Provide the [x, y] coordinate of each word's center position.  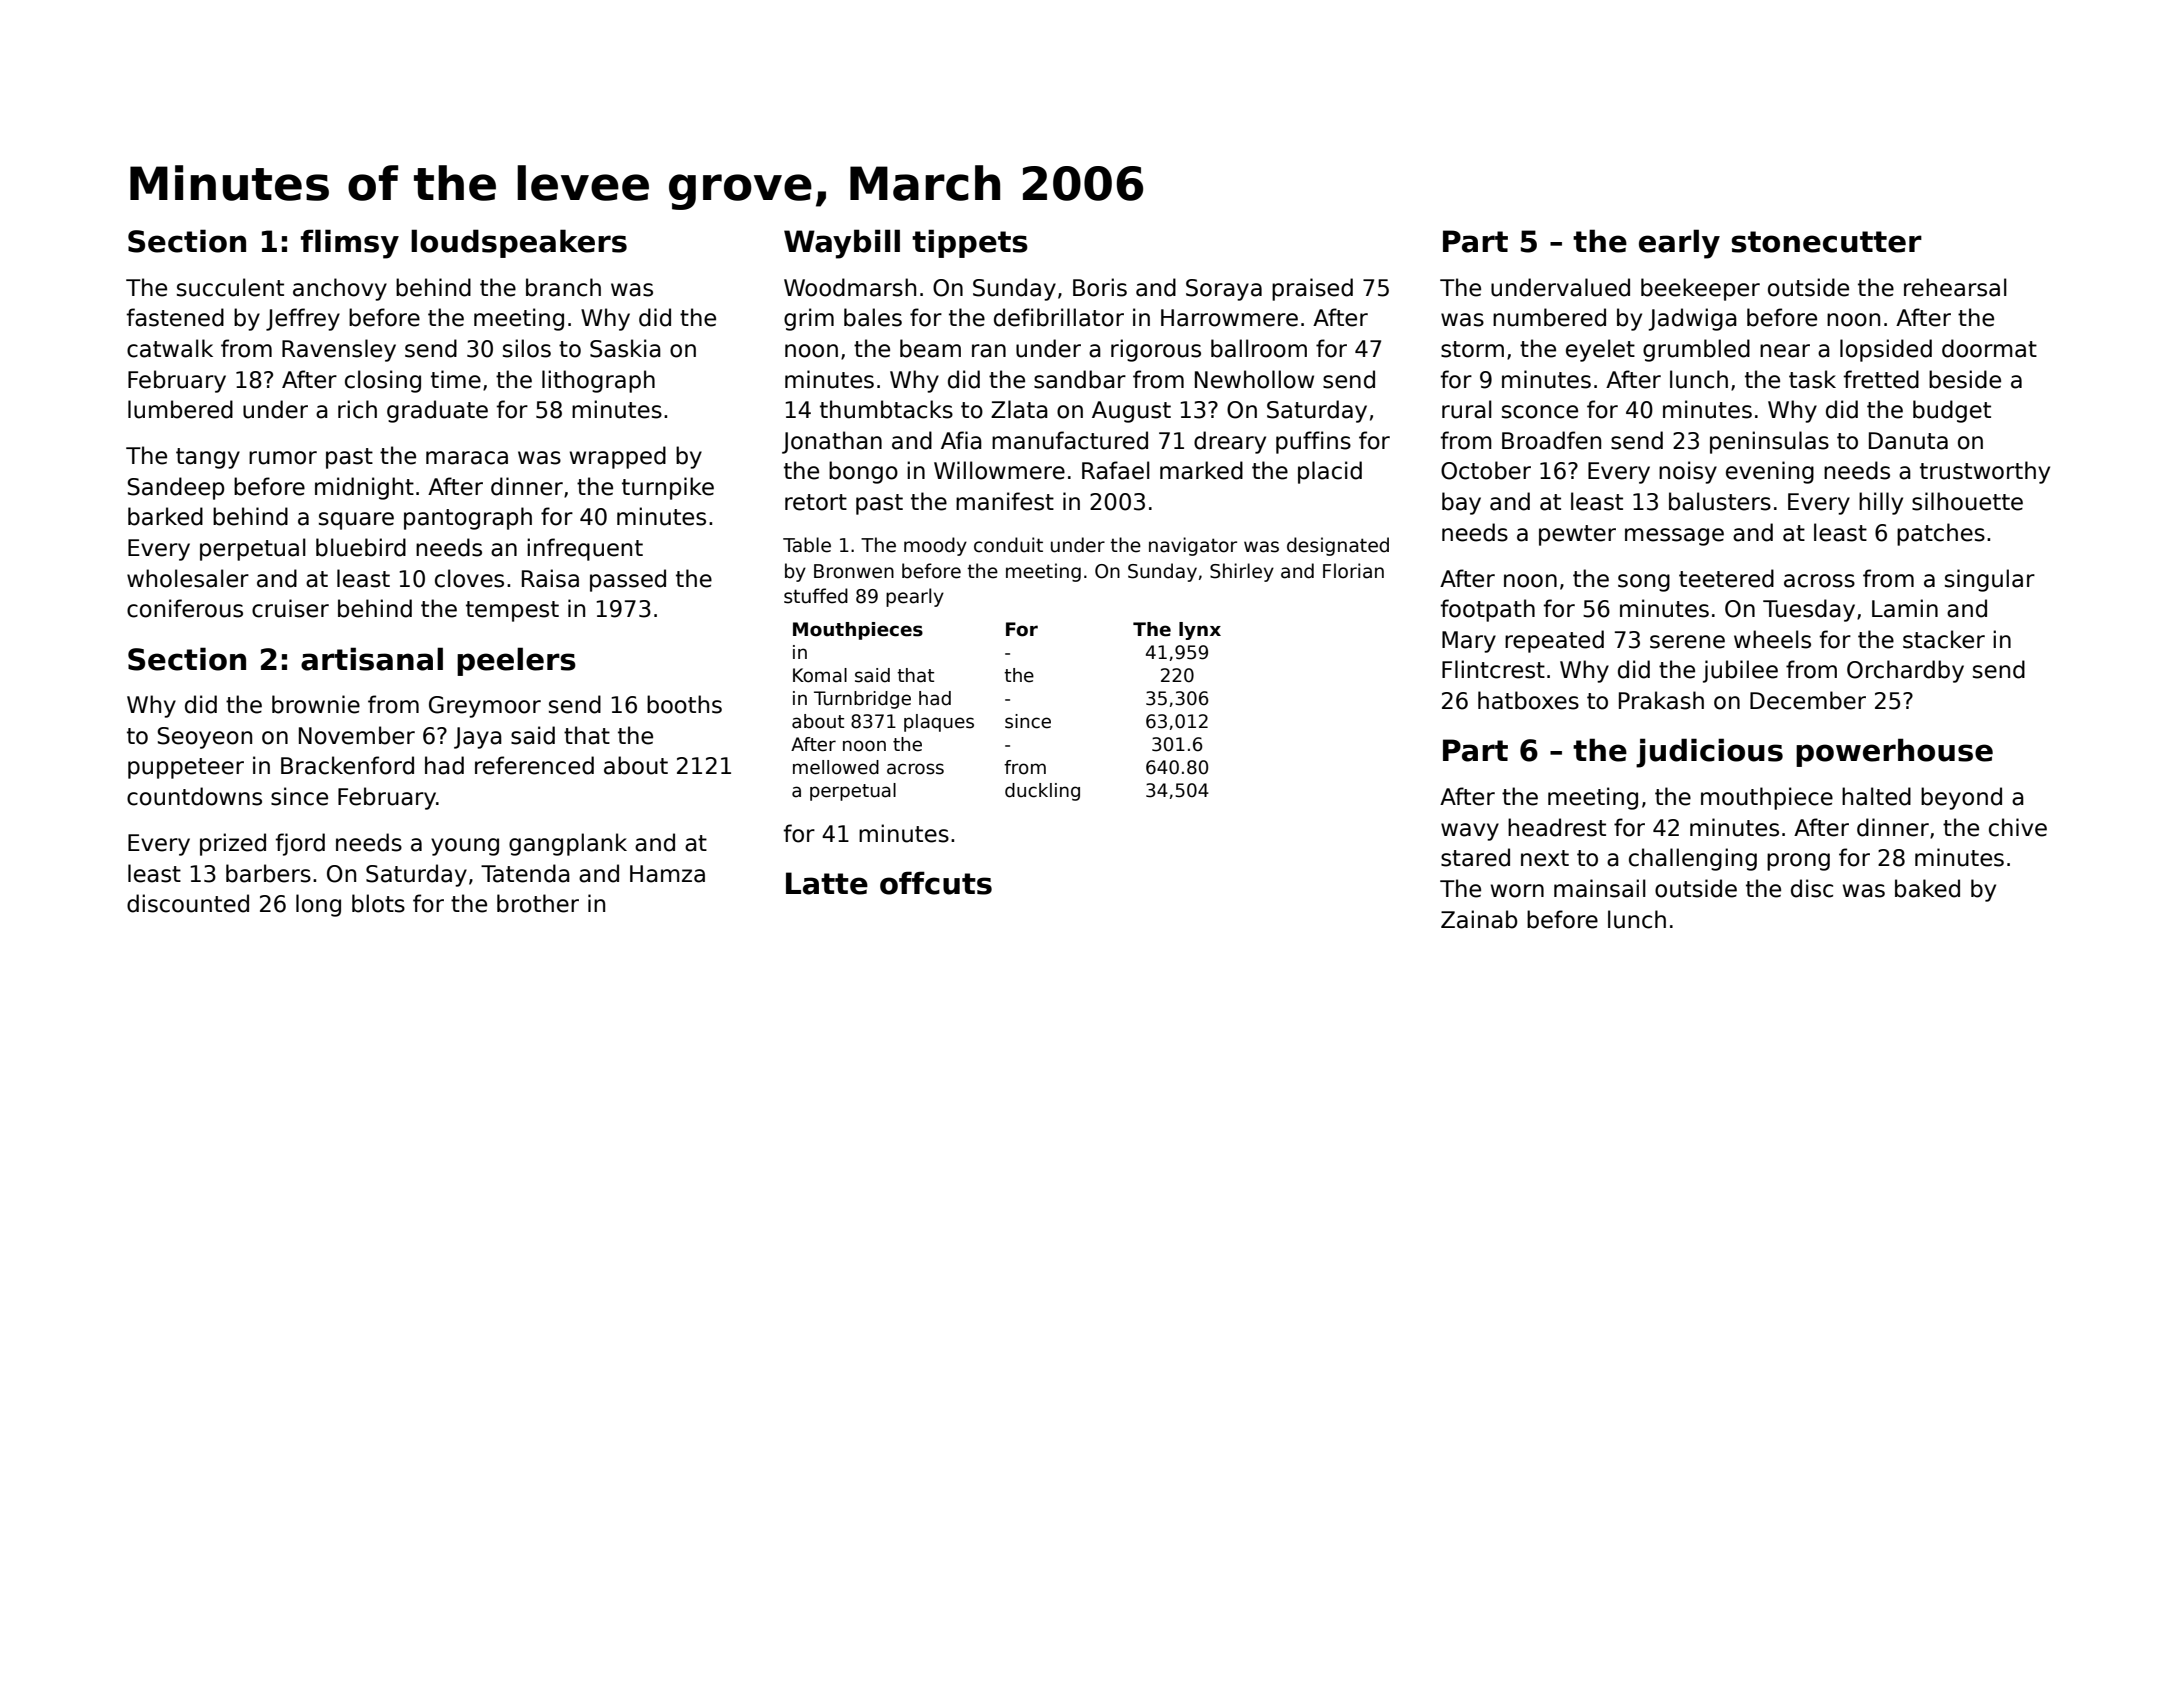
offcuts [936, 883]
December [1808, 700]
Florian [1353, 571]
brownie [316, 704]
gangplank [568, 844]
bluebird [361, 547]
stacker [1944, 639]
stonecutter [1826, 242]
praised [1312, 289]
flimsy [350, 244]
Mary [1469, 642]
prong [1798, 862]
